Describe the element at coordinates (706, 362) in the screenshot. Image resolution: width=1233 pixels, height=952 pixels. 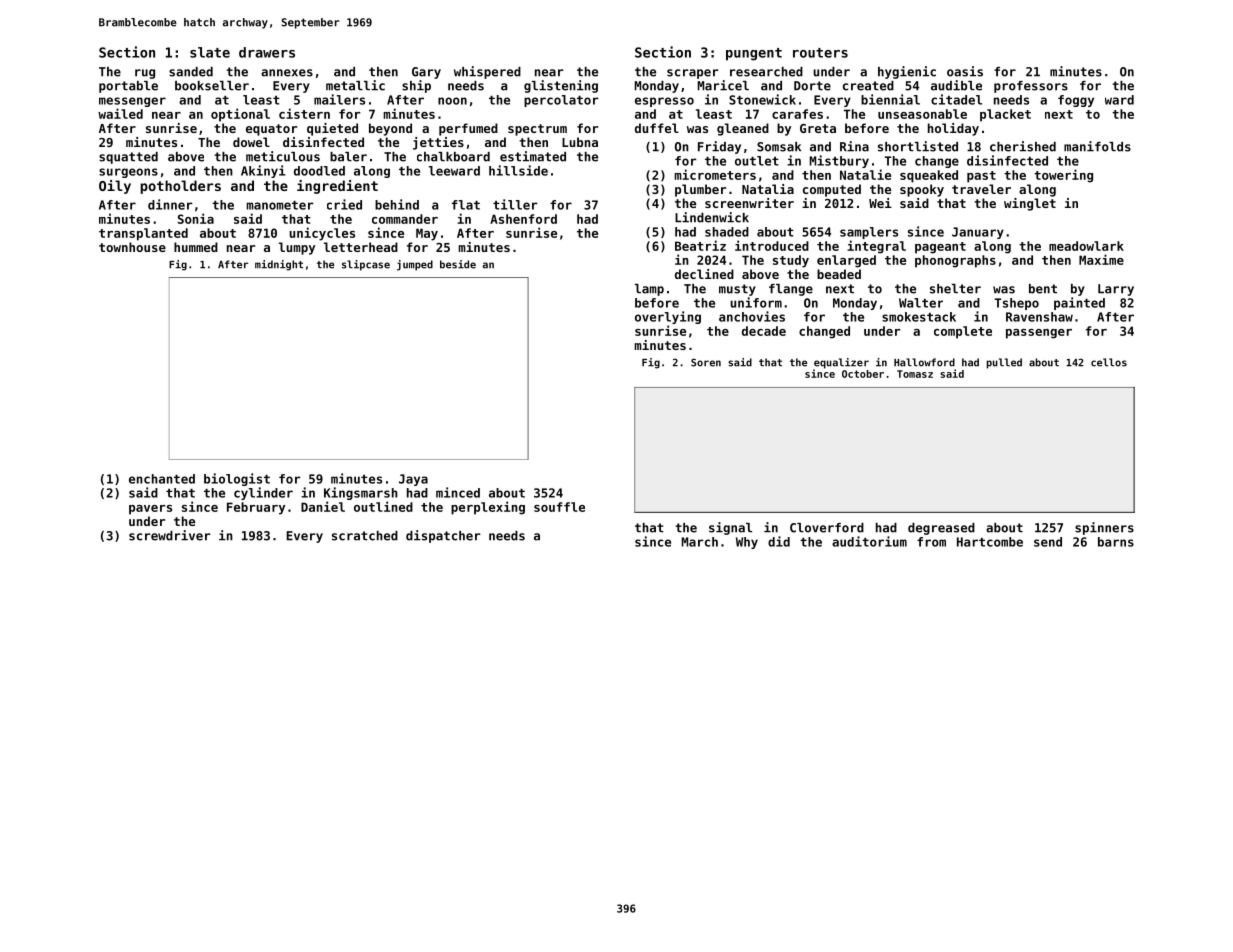
I see `Soren` at that location.
